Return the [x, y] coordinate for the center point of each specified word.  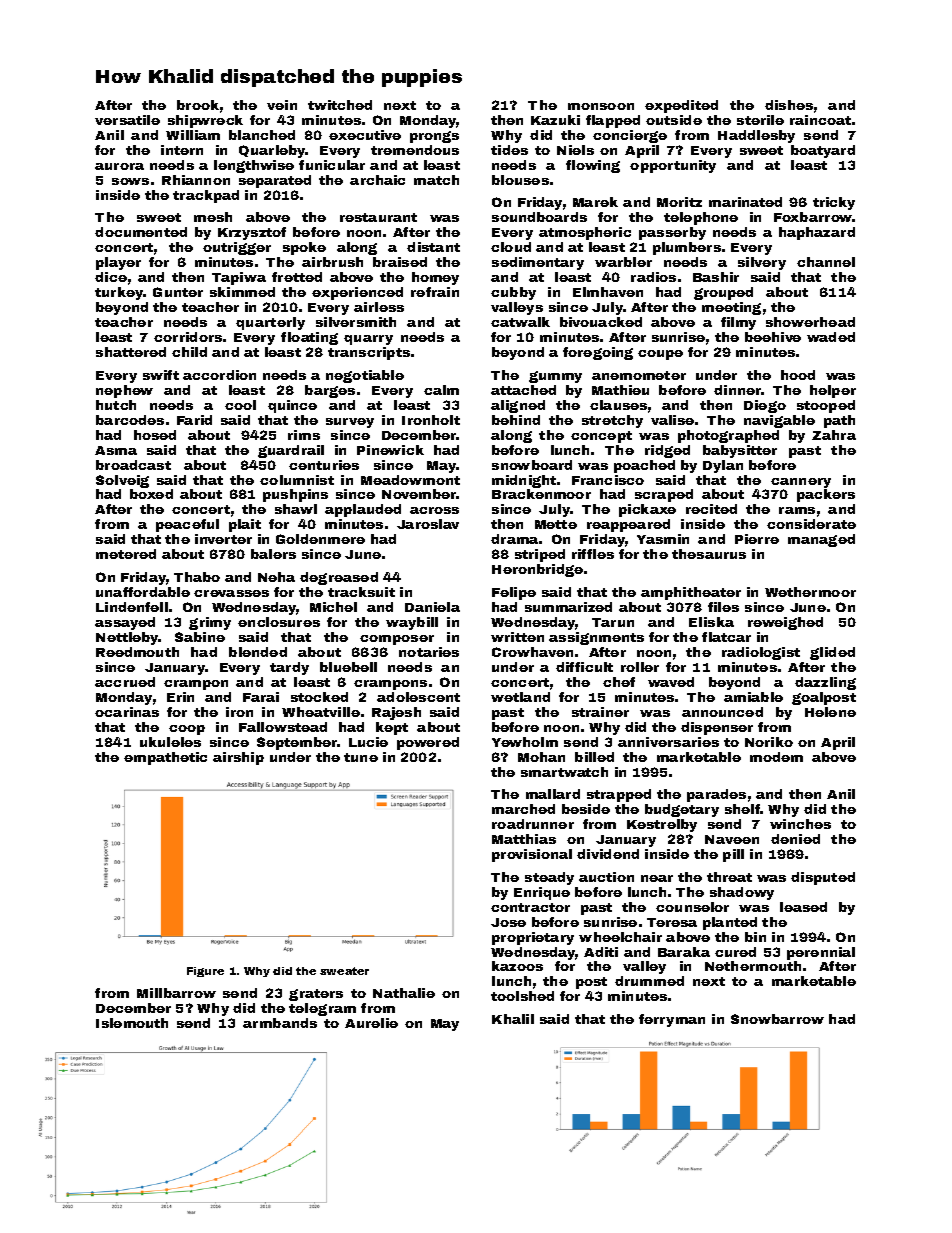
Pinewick [390, 450]
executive [365, 135]
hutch [116, 405]
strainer [600, 712]
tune [361, 757]
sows [130, 181]
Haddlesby [756, 136]
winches [800, 824]
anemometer [639, 375]
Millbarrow [176, 993]
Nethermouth [753, 966]
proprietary [533, 938]
